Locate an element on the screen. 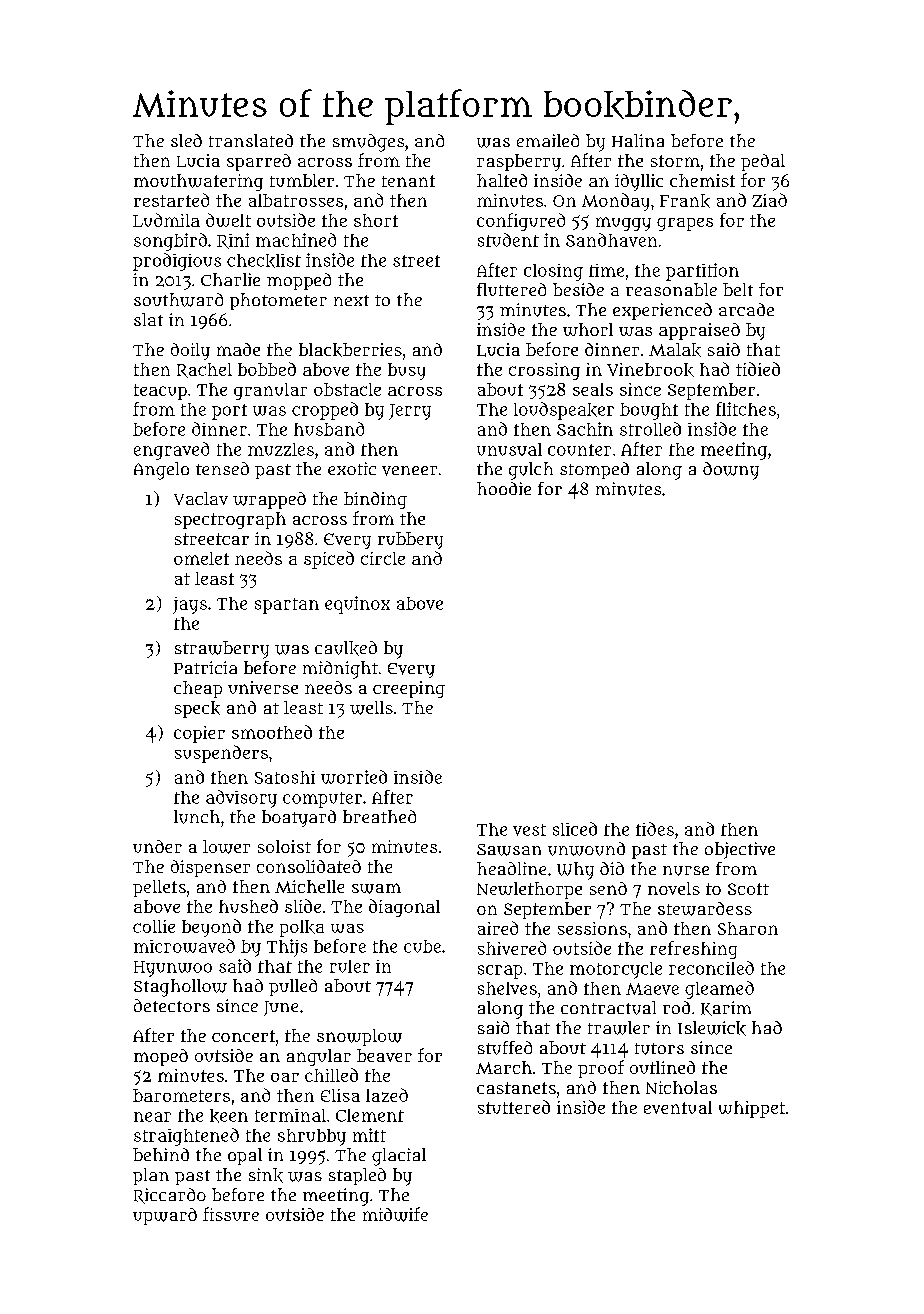  sled is located at coordinates (186, 140).
